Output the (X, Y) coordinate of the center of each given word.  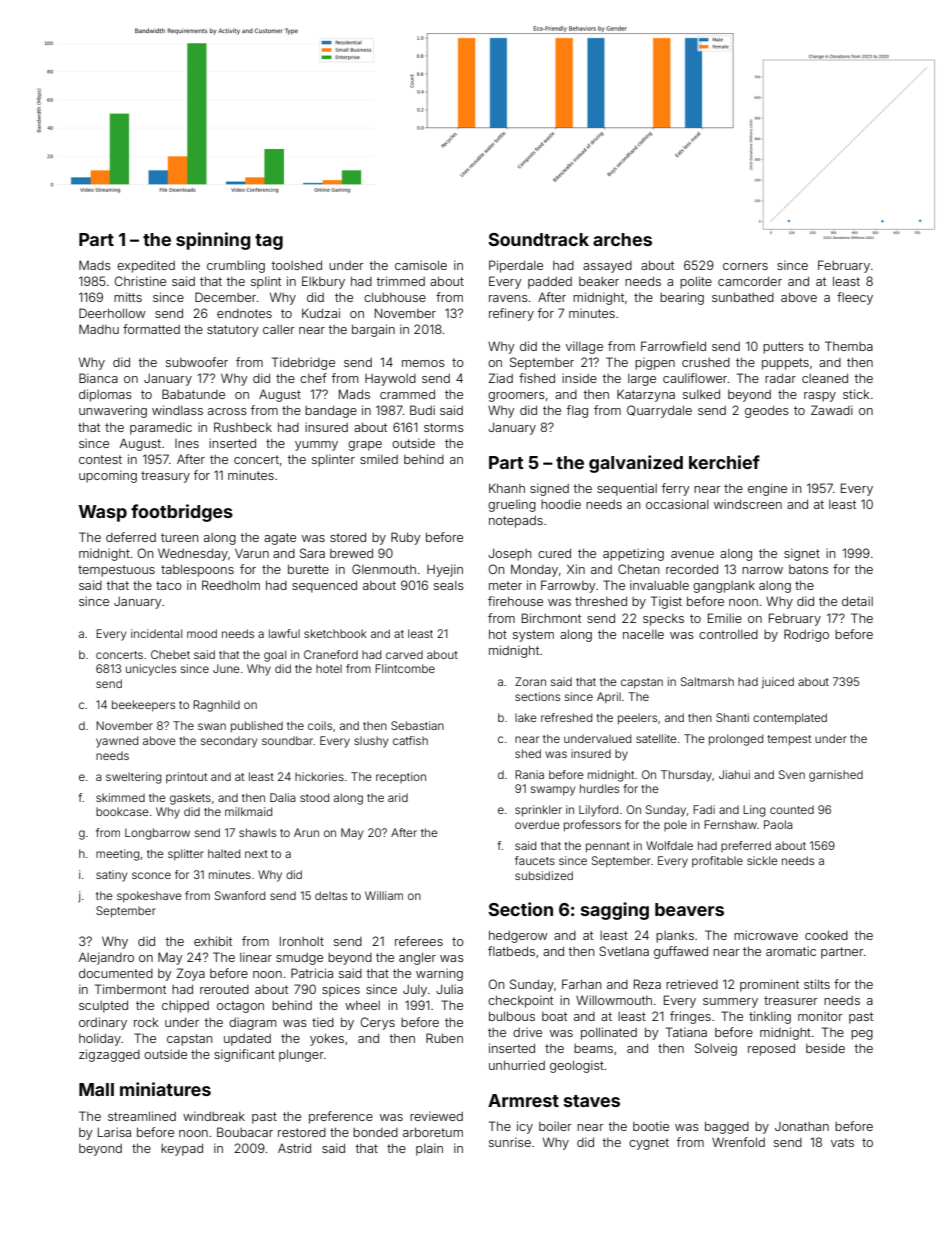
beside (825, 1048)
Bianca (98, 378)
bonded (375, 1132)
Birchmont (551, 618)
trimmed (401, 281)
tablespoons (197, 570)
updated (247, 1040)
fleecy (855, 298)
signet (802, 554)
